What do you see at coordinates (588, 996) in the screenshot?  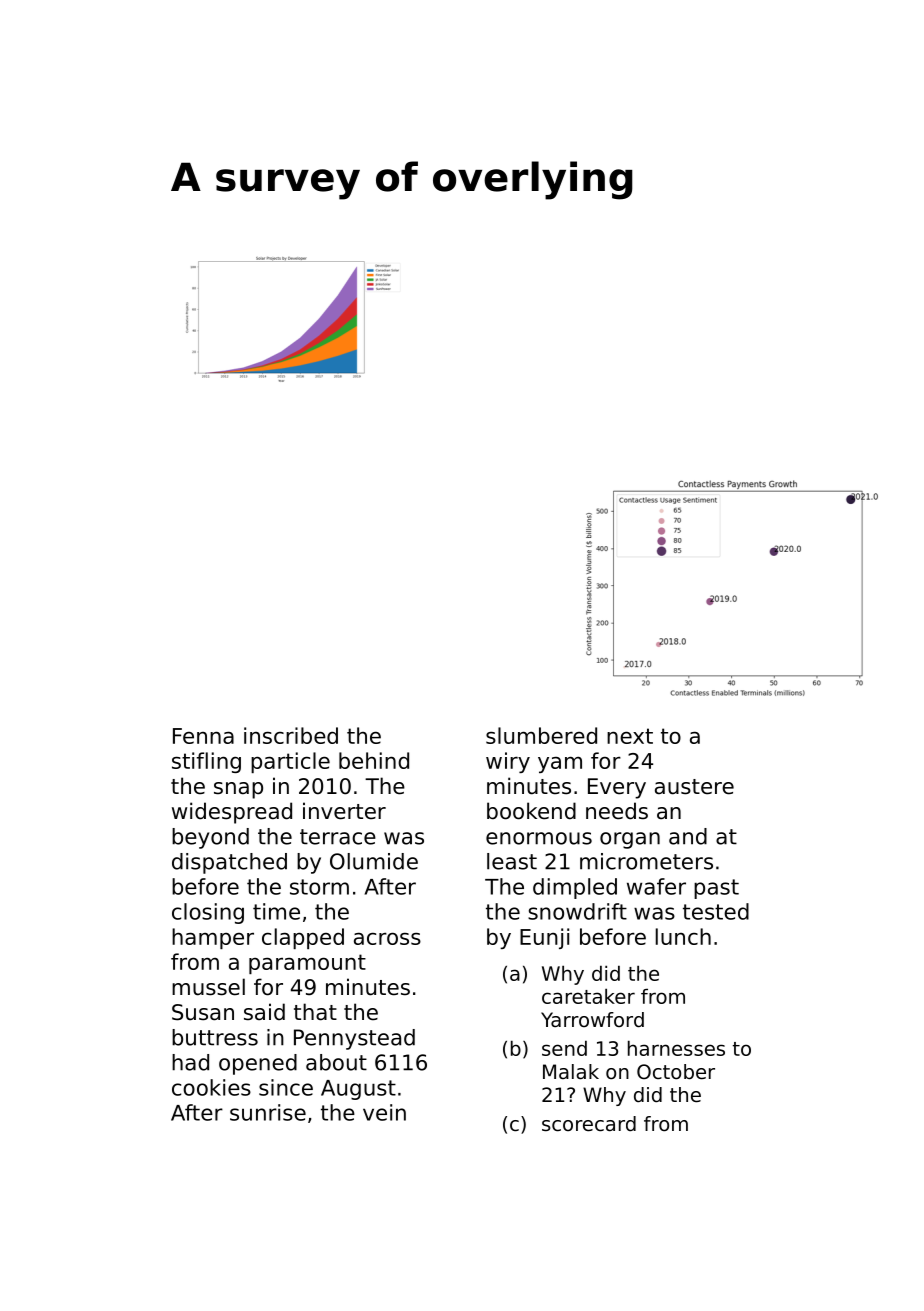 I see `caretaker` at bounding box center [588, 996].
